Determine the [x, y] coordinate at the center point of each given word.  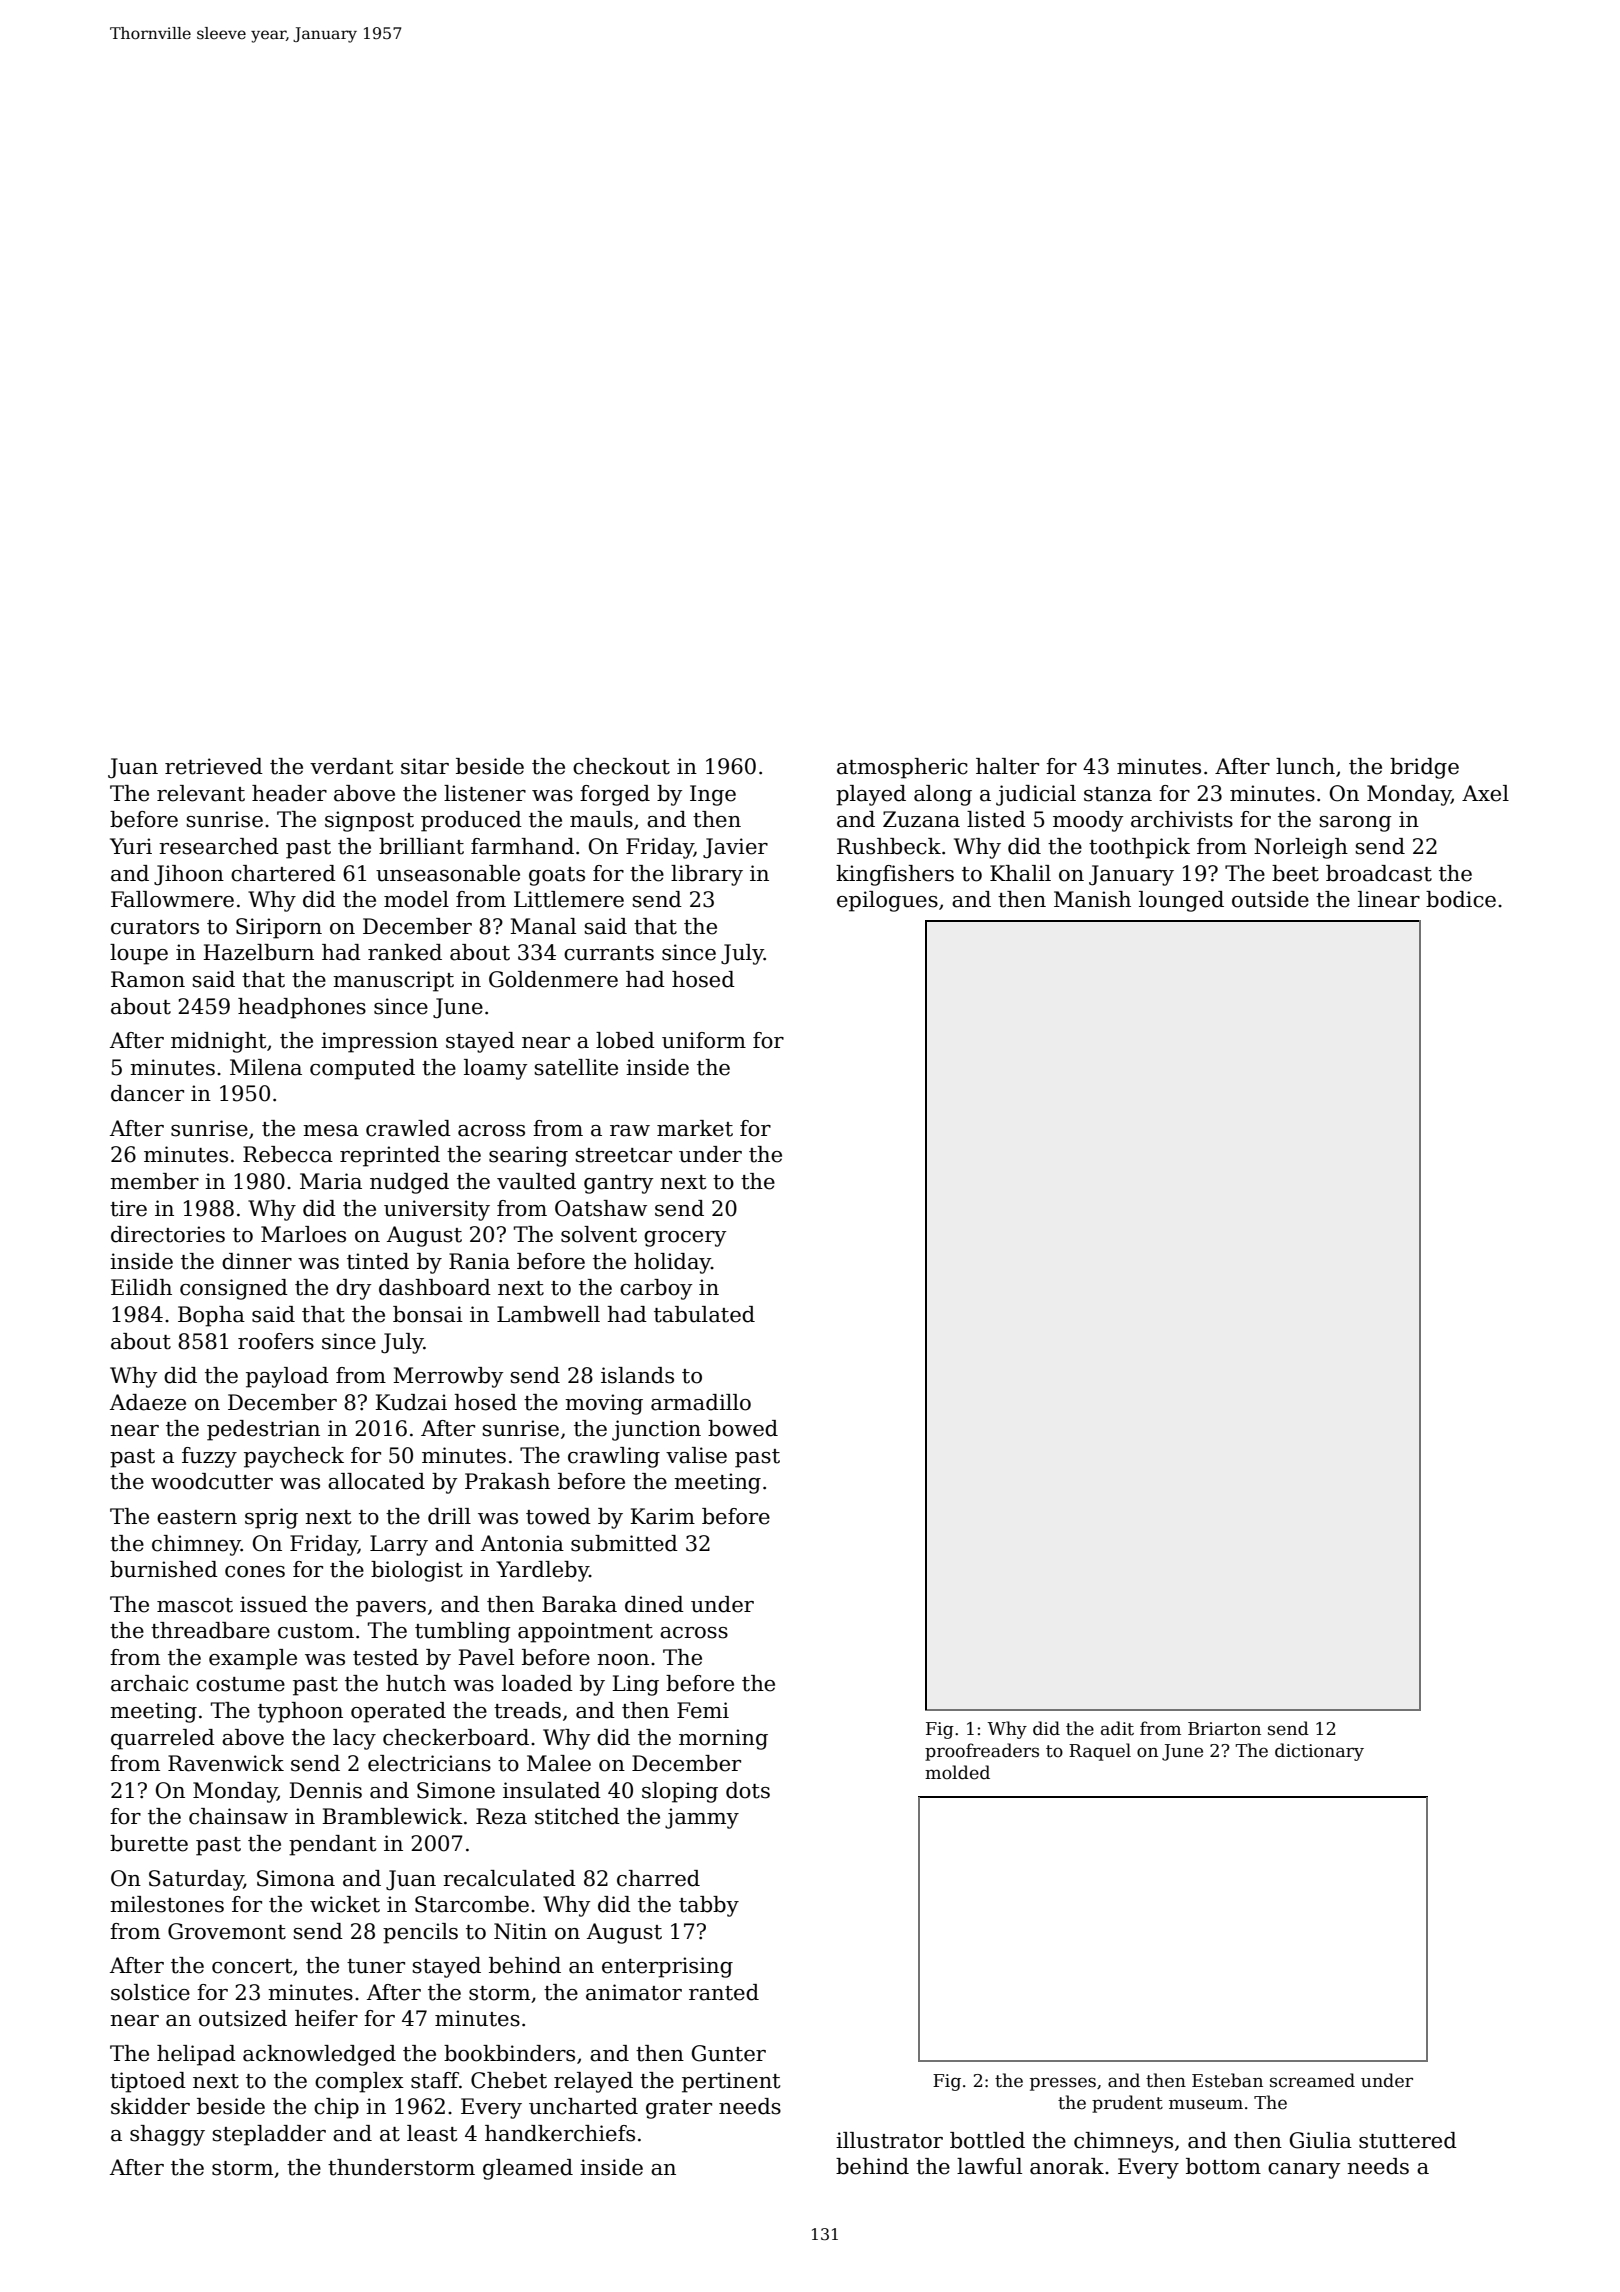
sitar [425, 766]
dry [353, 1289]
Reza [501, 1816]
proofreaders [982, 1752]
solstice [150, 1992]
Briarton [1224, 1729]
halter [1007, 766]
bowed [743, 1428]
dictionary [1319, 1752]
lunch [1305, 766]
